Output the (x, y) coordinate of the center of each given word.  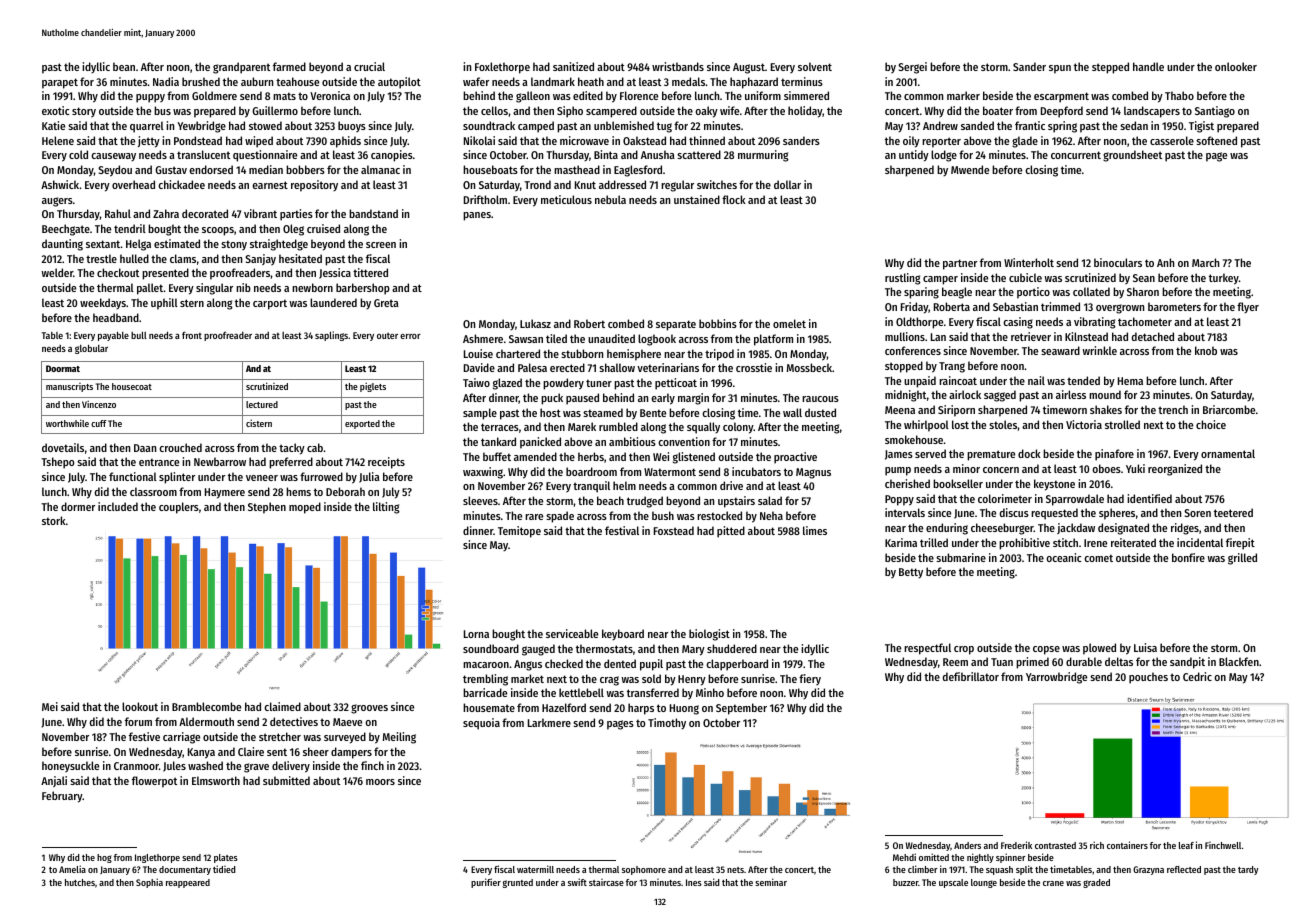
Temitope (519, 532)
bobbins (718, 323)
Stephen (267, 508)
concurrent (1076, 155)
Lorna (476, 634)
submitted (286, 780)
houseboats (490, 169)
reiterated (1133, 542)
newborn (312, 287)
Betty (911, 573)
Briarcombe (1229, 409)
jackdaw (1076, 528)
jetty (149, 142)
